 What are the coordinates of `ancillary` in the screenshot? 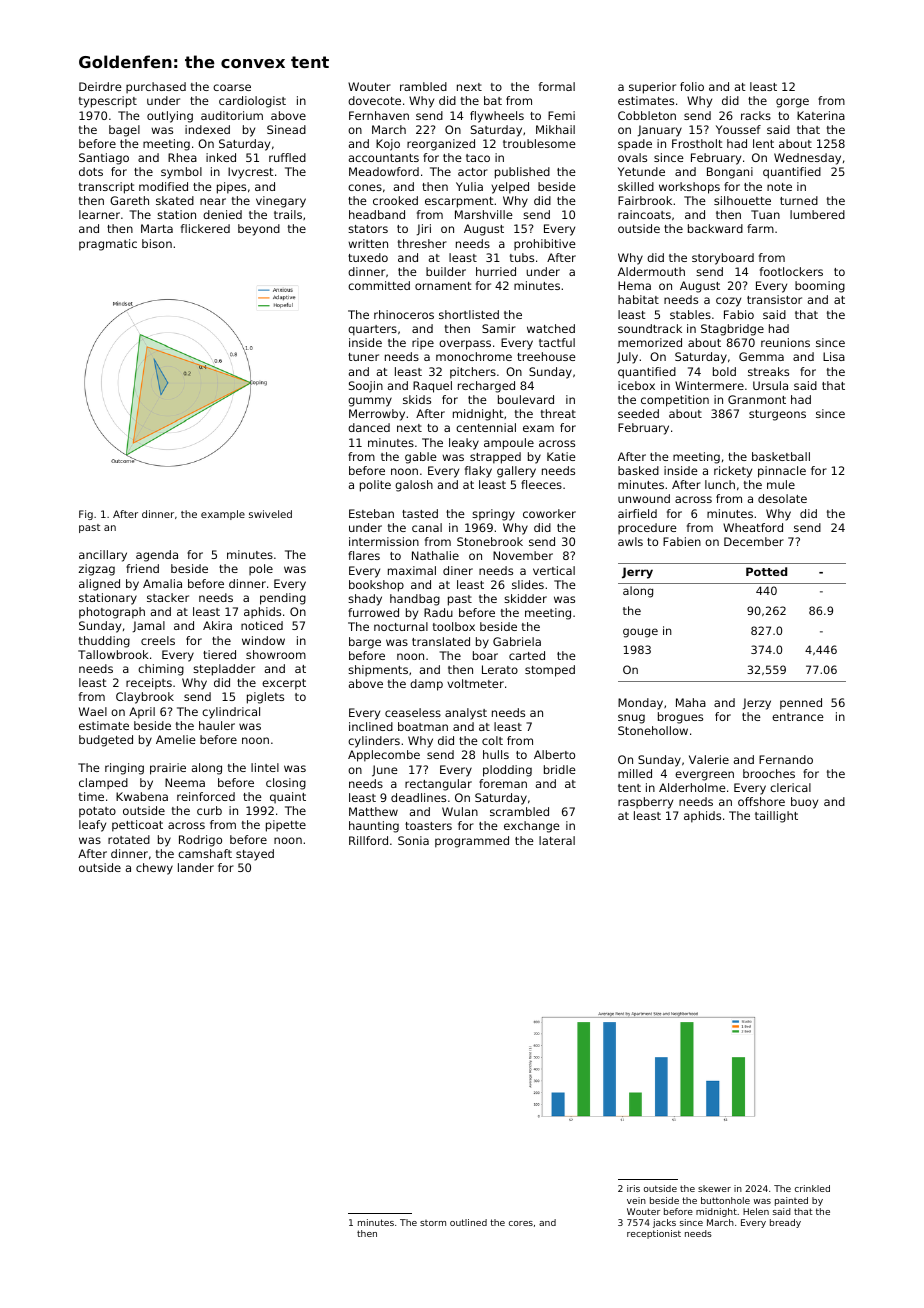 It's located at (103, 556).
